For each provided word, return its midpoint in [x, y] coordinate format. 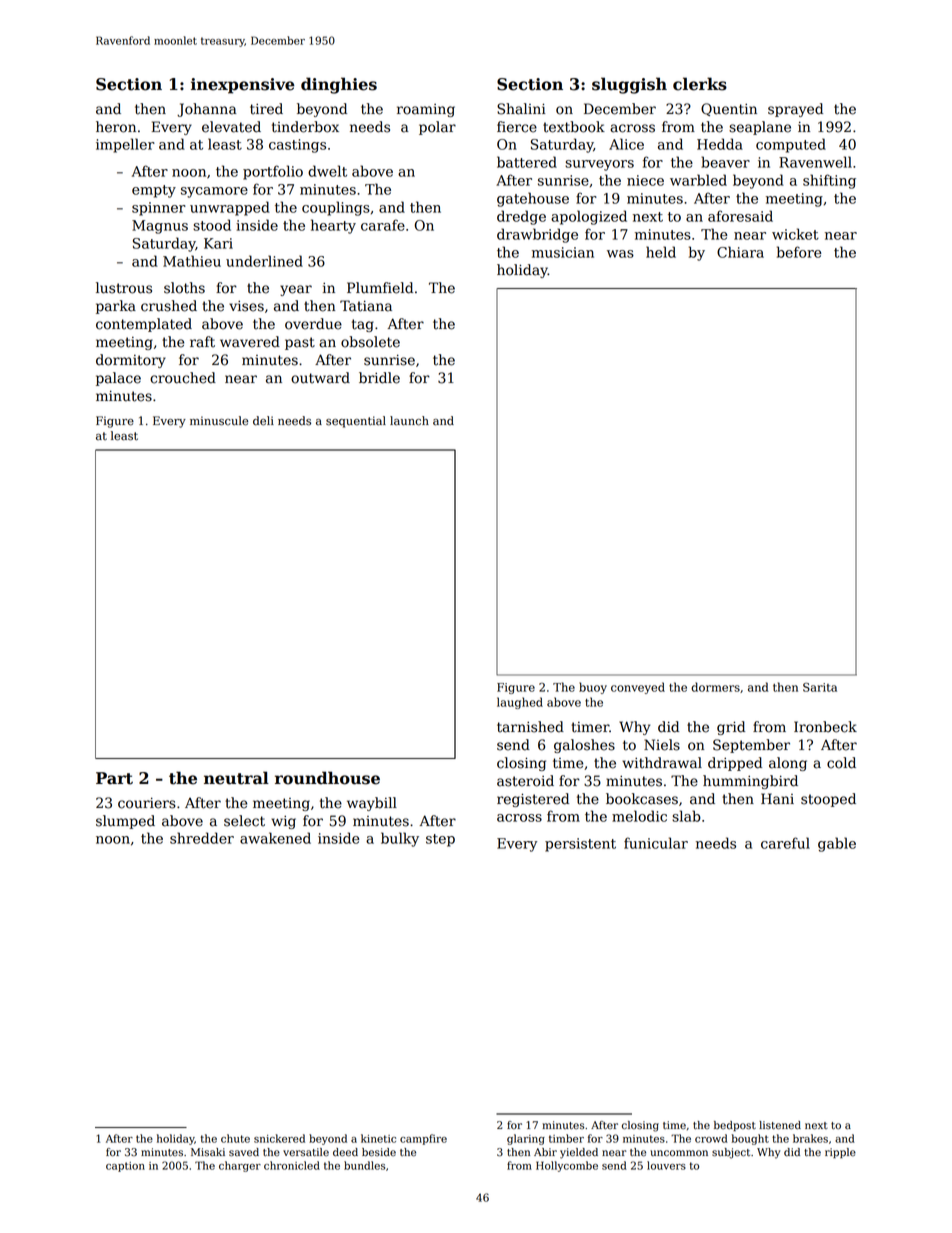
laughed [520, 703]
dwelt [327, 171]
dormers [715, 687]
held [661, 252]
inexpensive [243, 86]
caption [125, 1167]
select [244, 821]
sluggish [629, 85]
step [440, 840]
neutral [236, 778]
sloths [184, 288]
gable [837, 844]
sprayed [795, 110]
